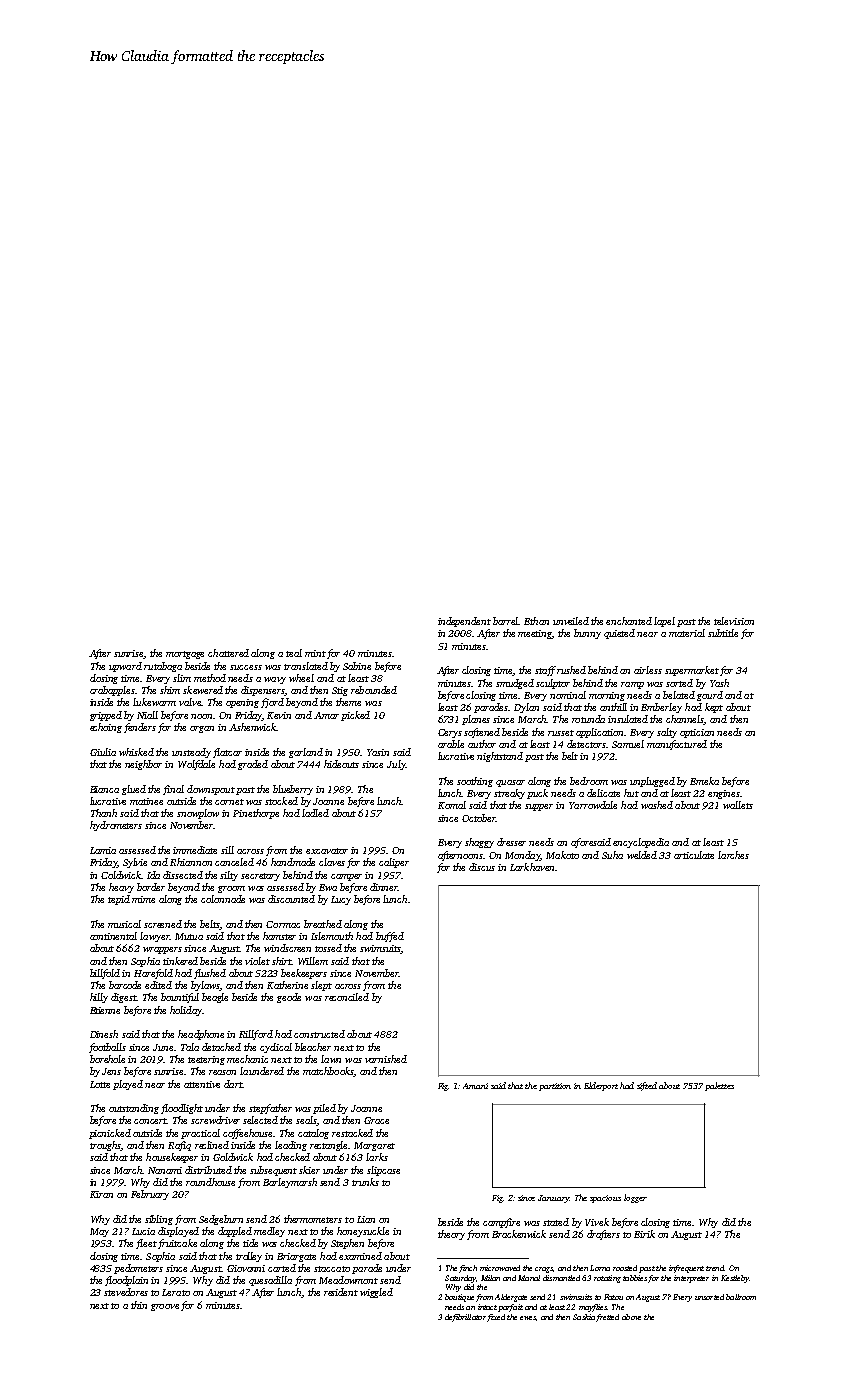 This image has width=849, height=1400. Describe the element at coordinates (539, 807) in the image. I see `supper` at that location.
